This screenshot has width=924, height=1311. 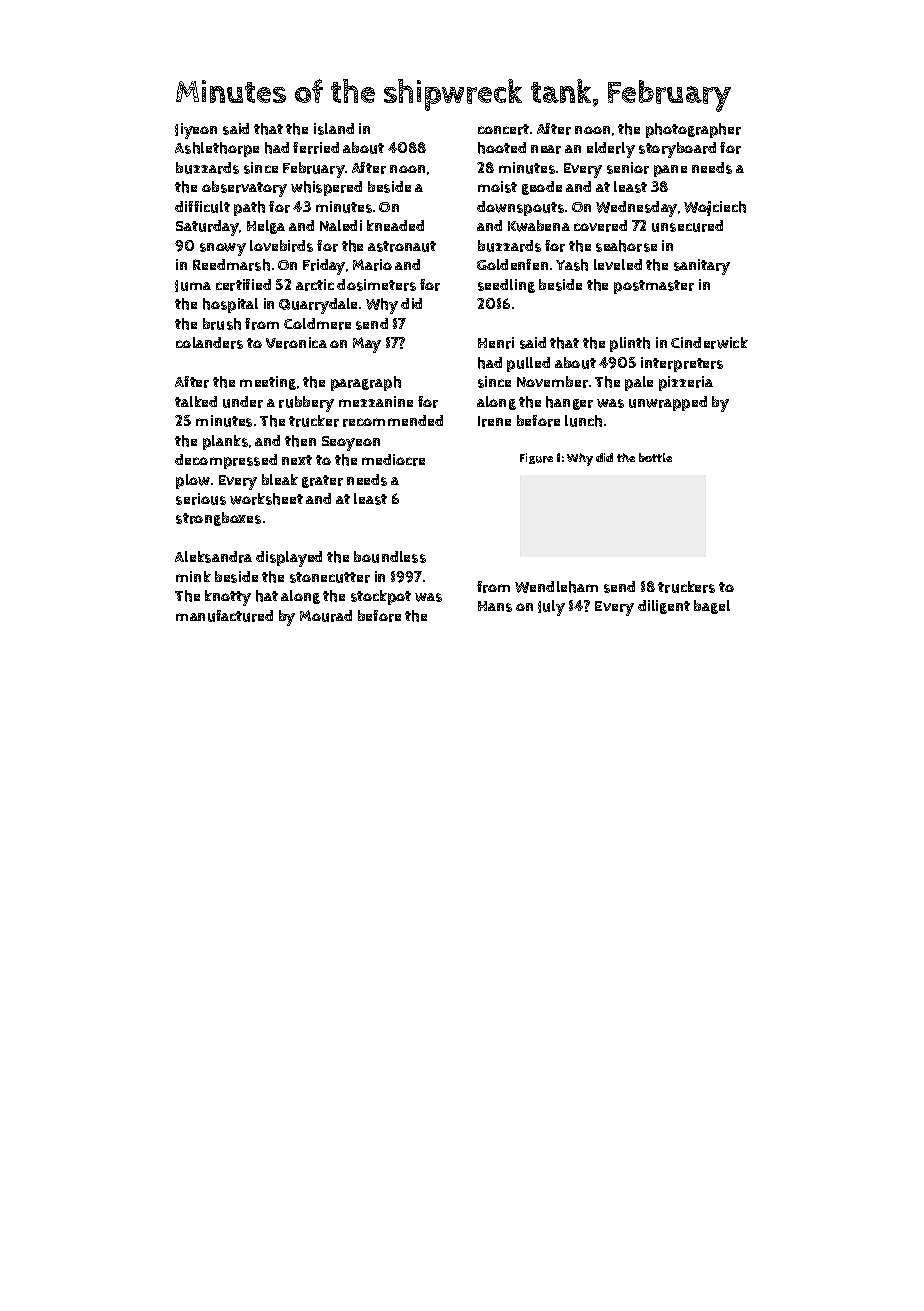 What do you see at coordinates (196, 131) in the screenshot?
I see `Jiyeon` at bounding box center [196, 131].
